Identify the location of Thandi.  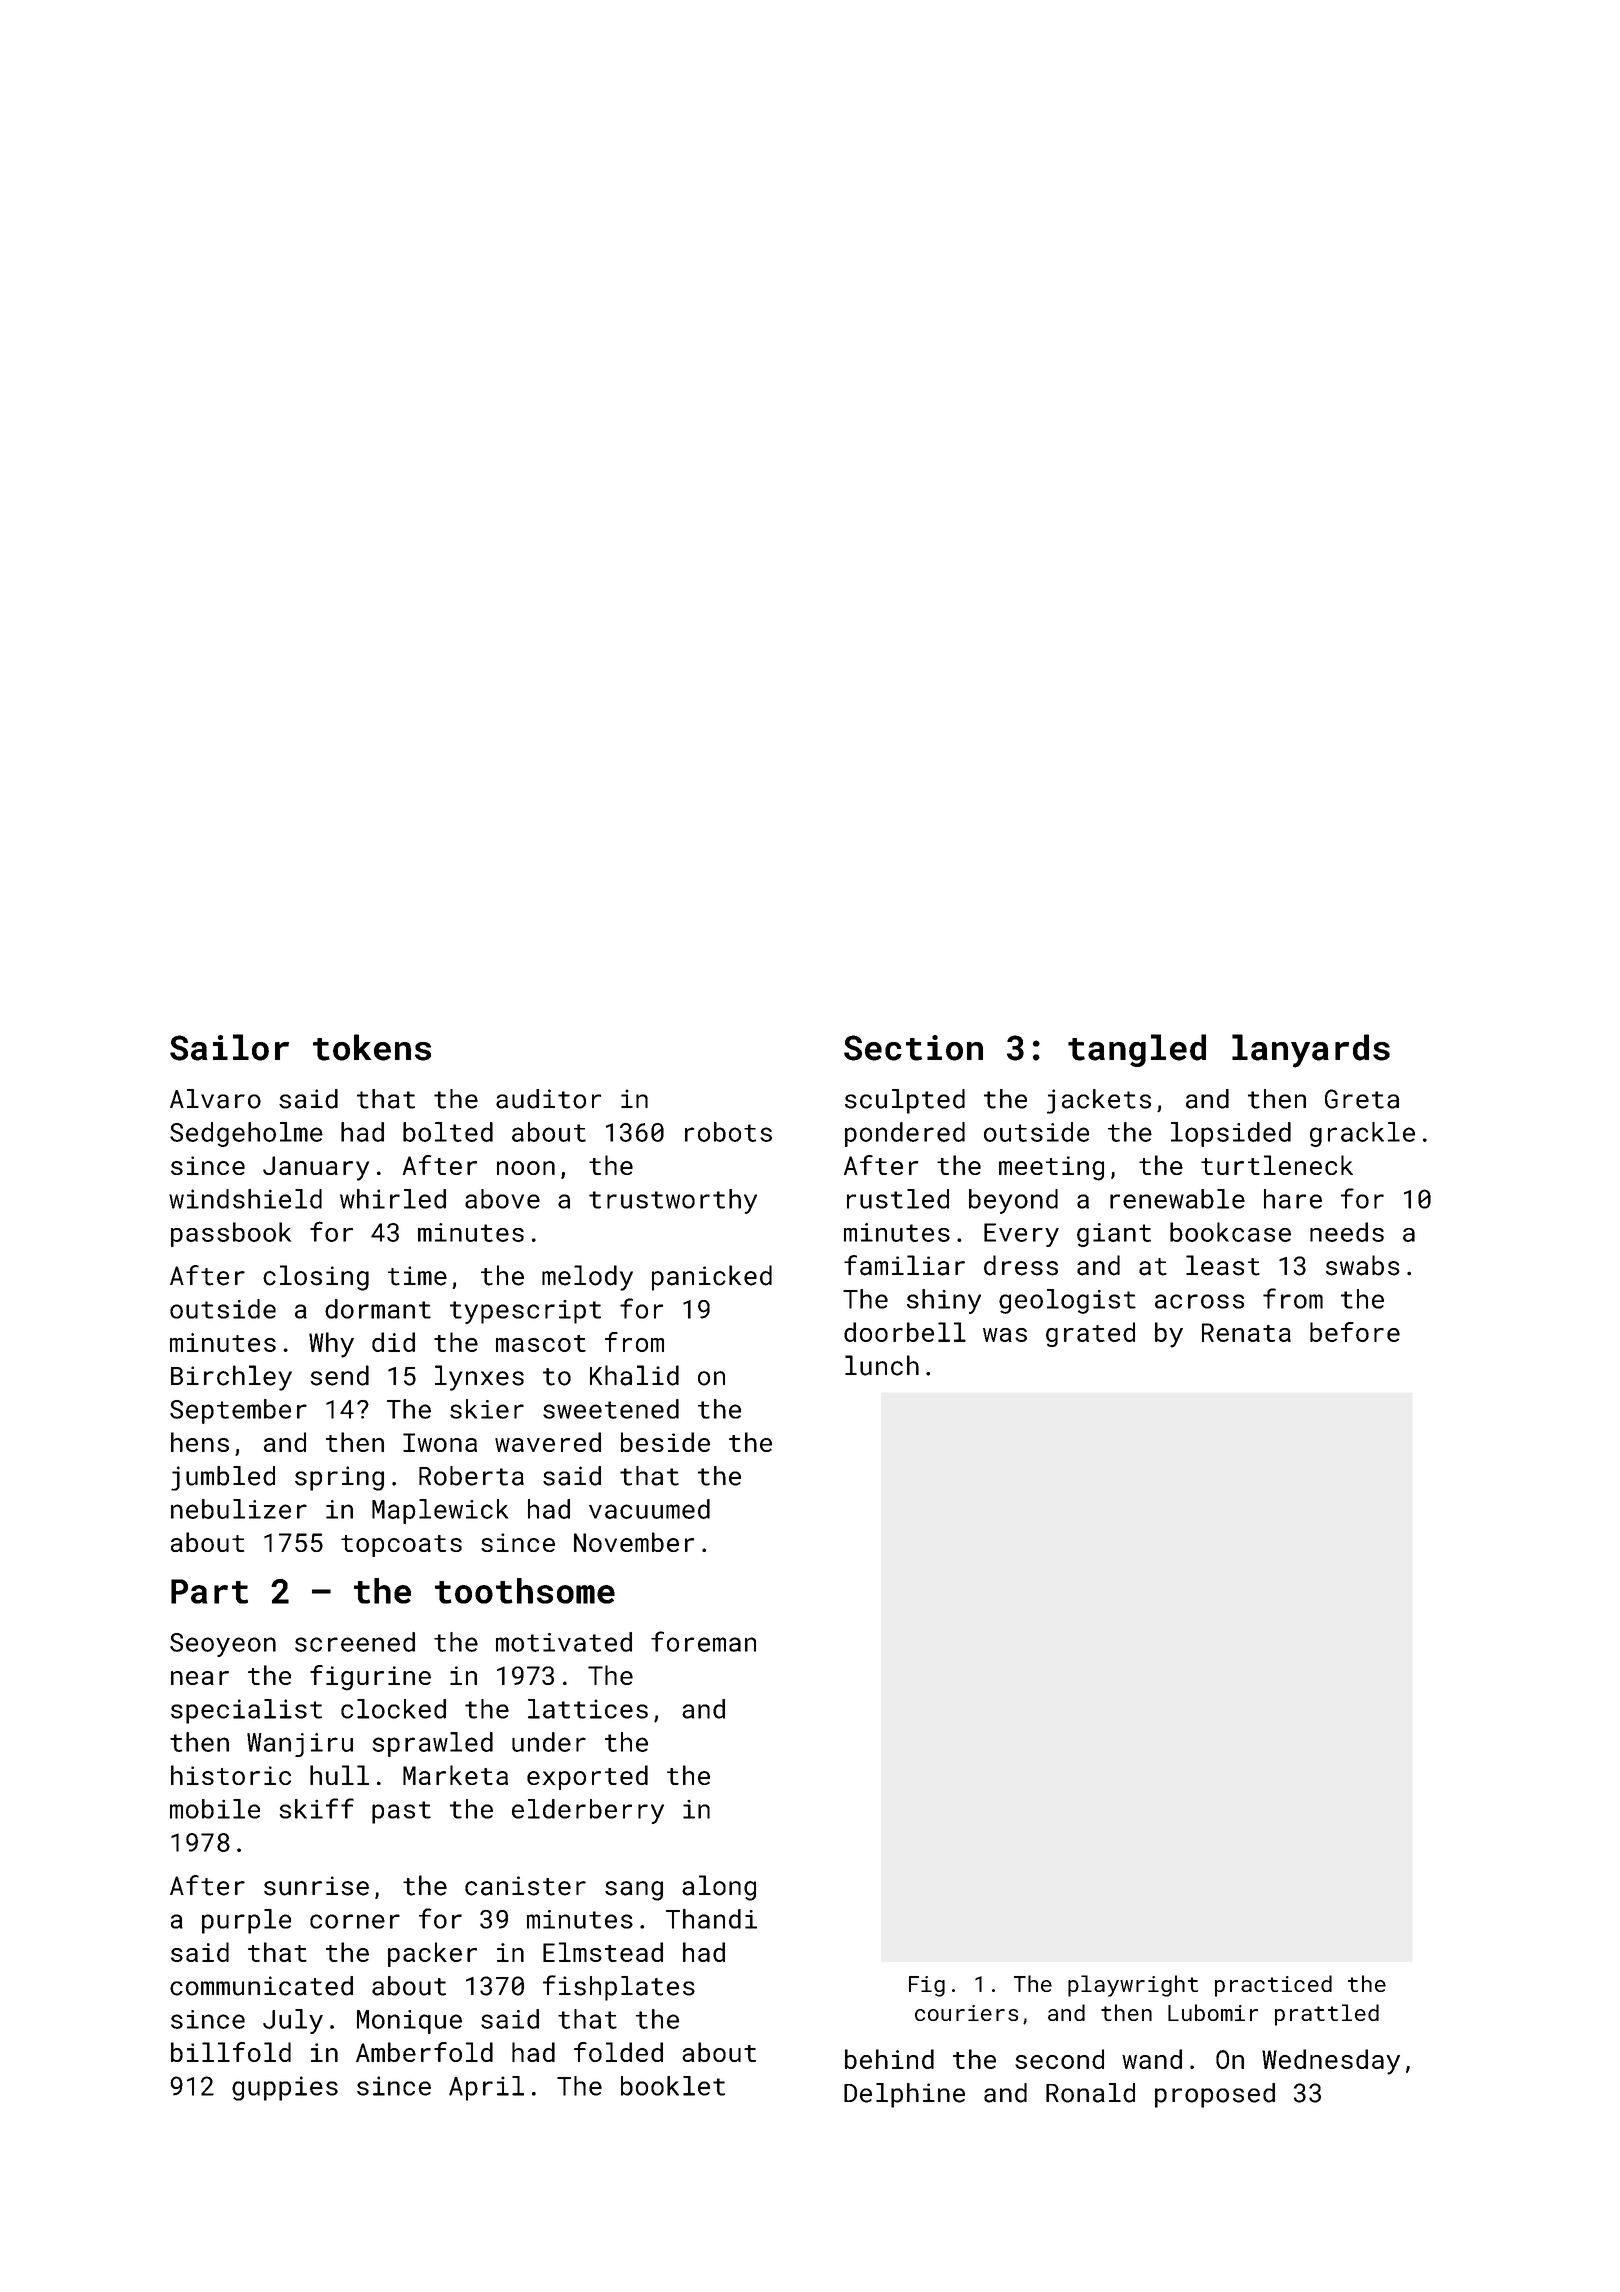
(711, 1919).
